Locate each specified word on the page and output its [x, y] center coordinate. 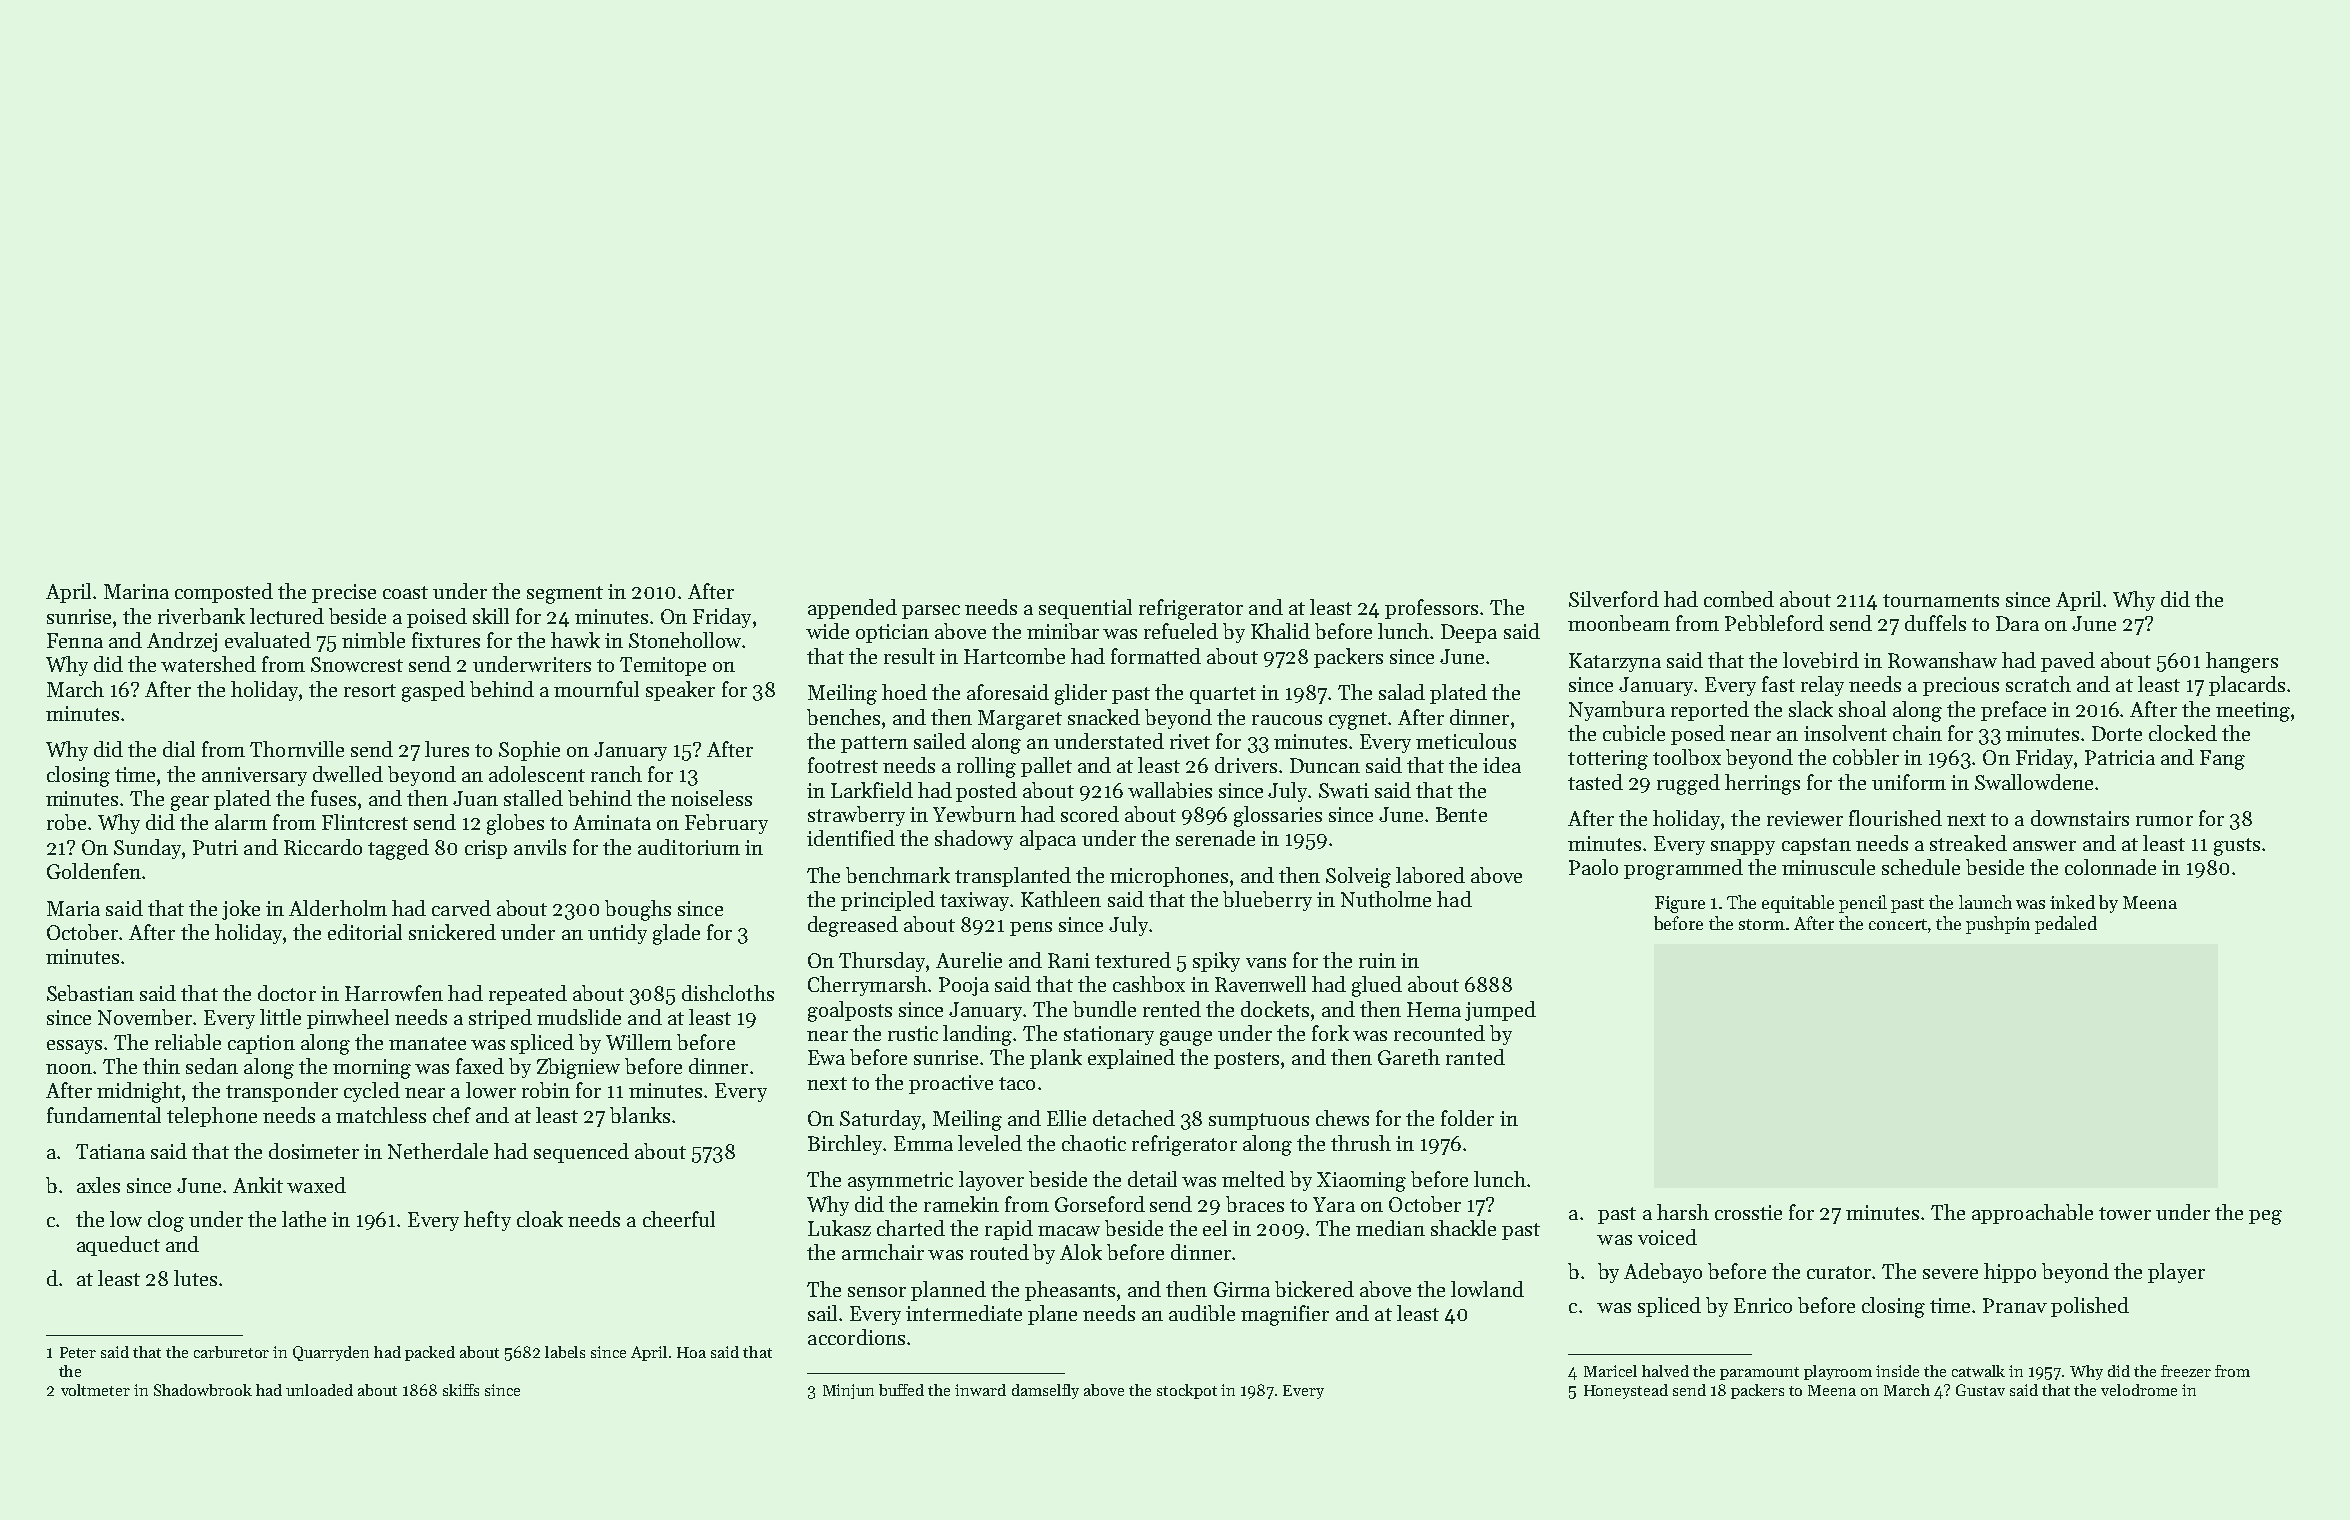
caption [261, 1044]
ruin [1377, 960]
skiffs [461, 1390]
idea [1502, 765]
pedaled [2066, 925]
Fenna [75, 640]
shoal [1862, 709]
